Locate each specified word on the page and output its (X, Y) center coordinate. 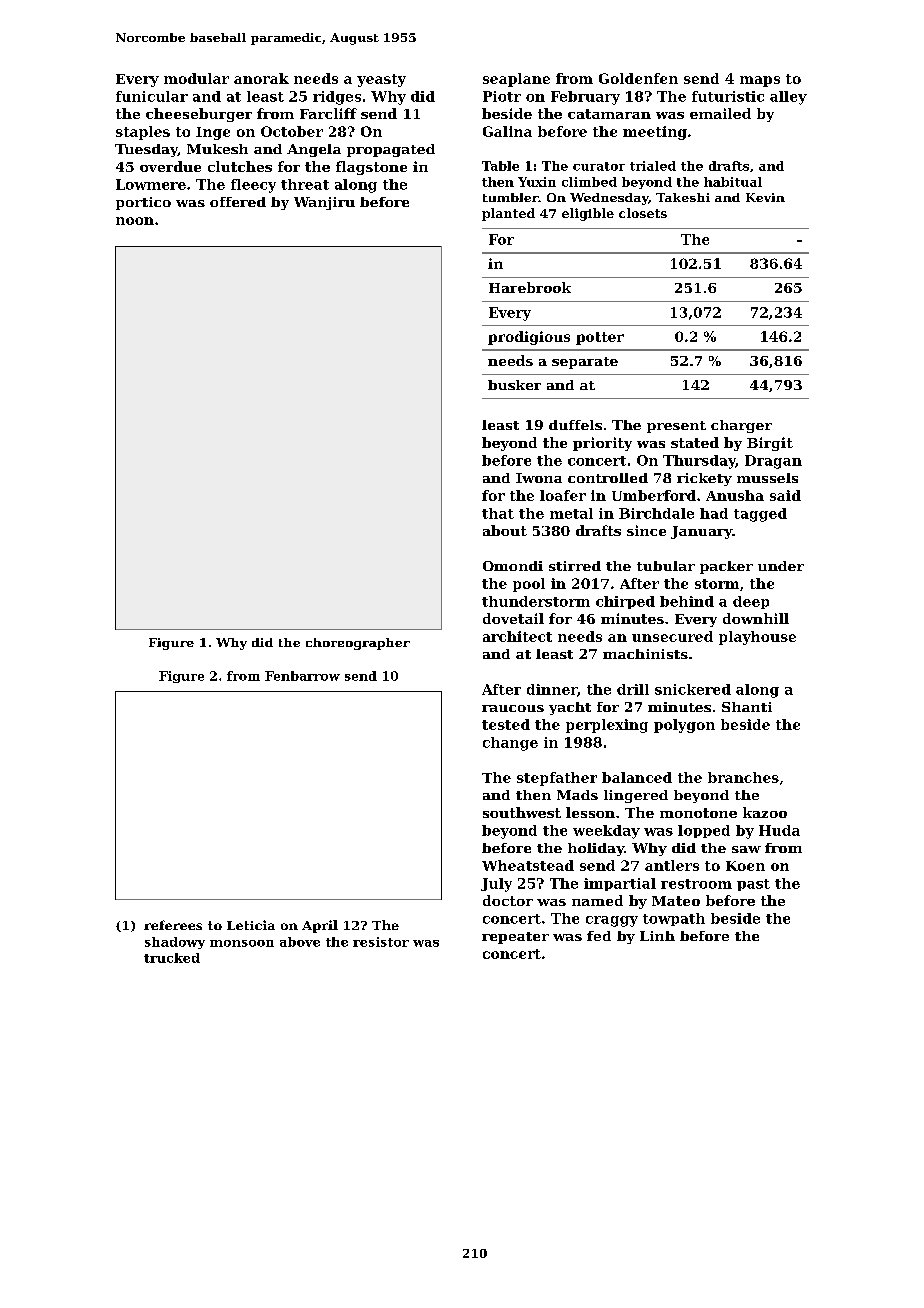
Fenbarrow (302, 676)
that (498, 513)
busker (514, 385)
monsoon (242, 943)
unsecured (672, 636)
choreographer (358, 644)
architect (517, 636)
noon (135, 221)
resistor (381, 942)
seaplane (516, 80)
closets (643, 213)
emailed (720, 113)
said (785, 495)
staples (143, 133)
